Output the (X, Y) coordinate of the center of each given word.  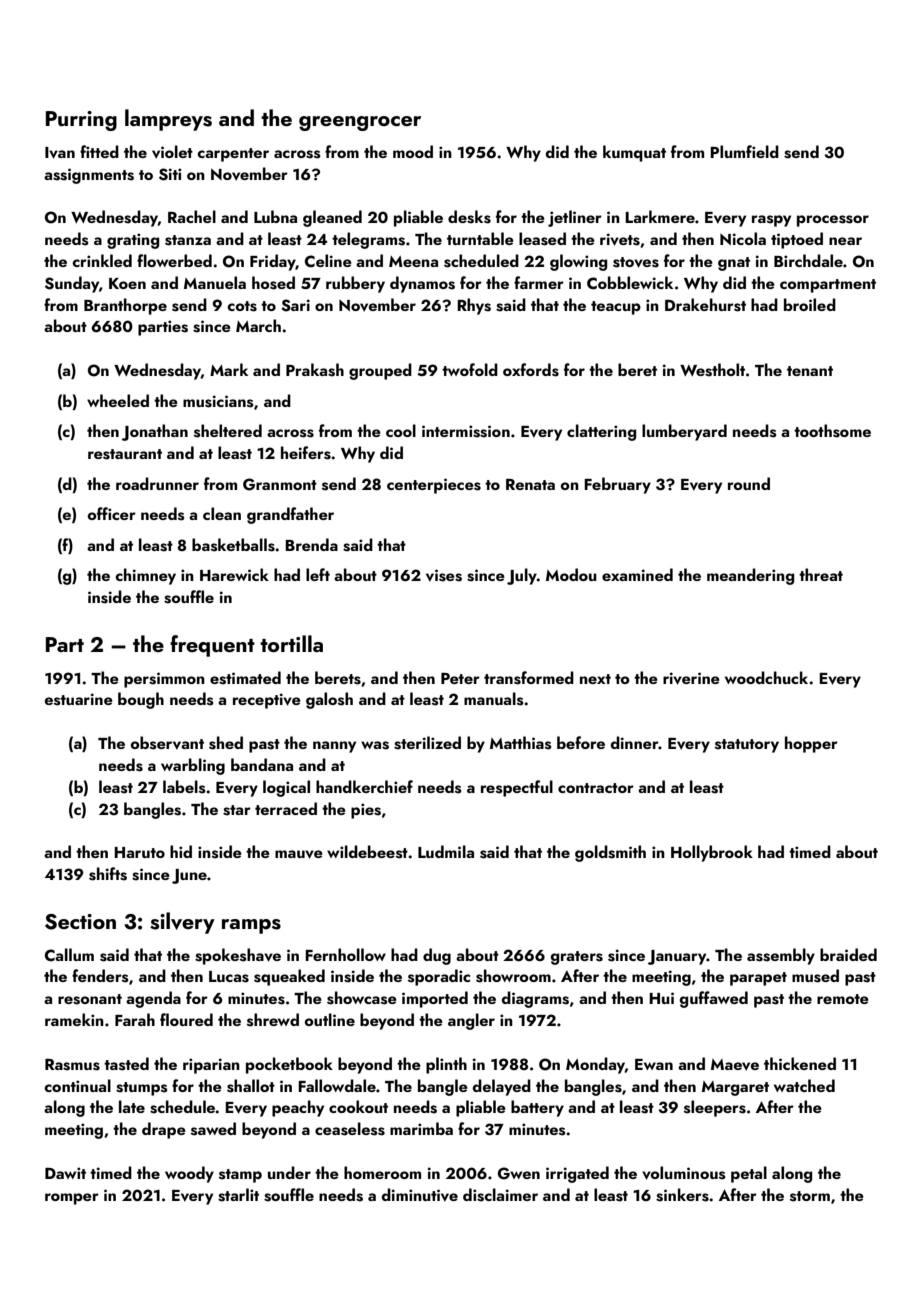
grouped (380, 371)
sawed (213, 1129)
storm (810, 1196)
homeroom (382, 1172)
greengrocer (360, 123)
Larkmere (660, 216)
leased (542, 239)
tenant (810, 371)
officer (112, 513)
